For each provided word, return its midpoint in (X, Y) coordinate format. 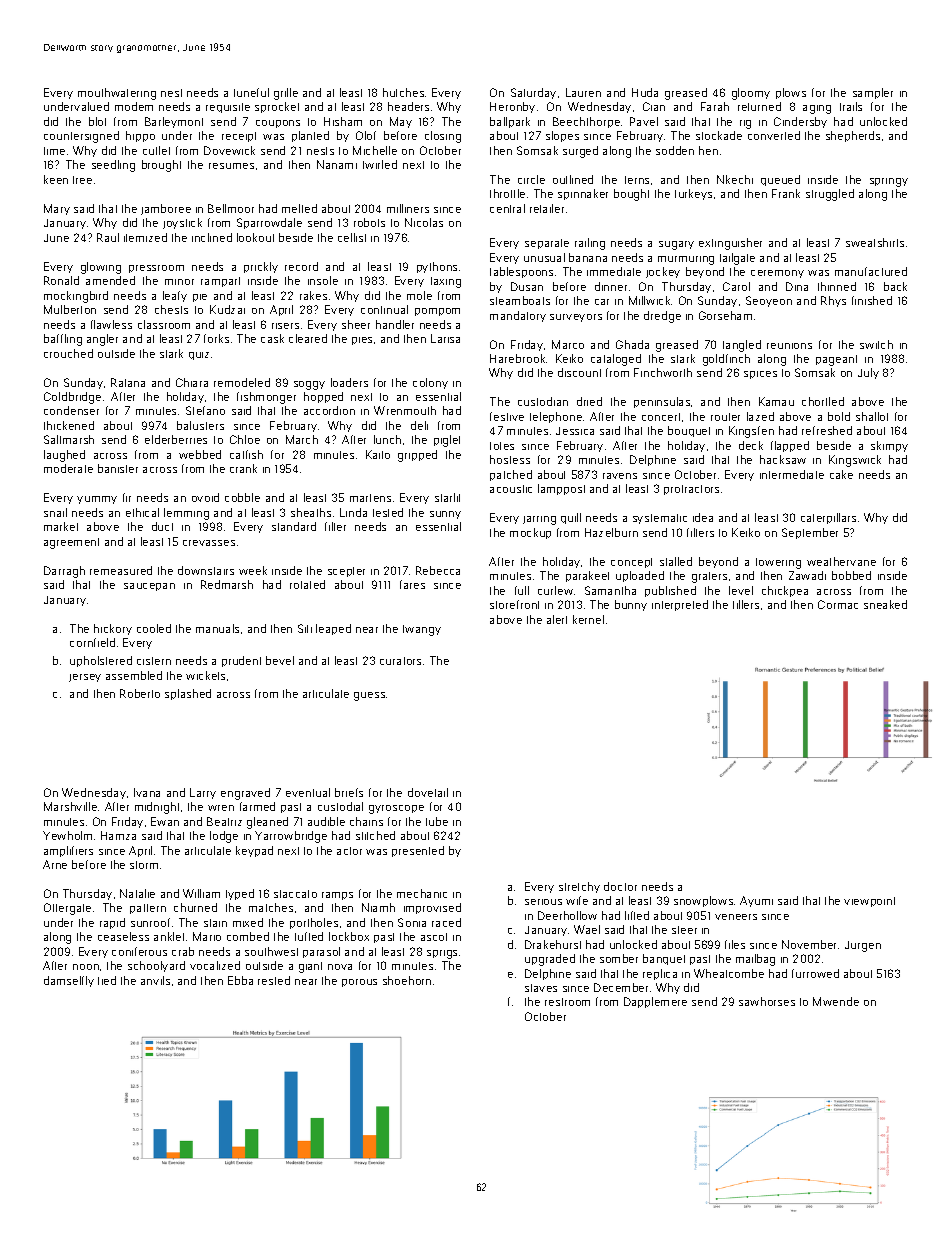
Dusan (527, 286)
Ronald (61, 280)
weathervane (841, 561)
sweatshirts (875, 242)
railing (590, 244)
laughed (64, 456)
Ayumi (756, 901)
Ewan (165, 821)
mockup (530, 533)
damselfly (69, 981)
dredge (662, 317)
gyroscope (396, 809)
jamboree (166, 209)
